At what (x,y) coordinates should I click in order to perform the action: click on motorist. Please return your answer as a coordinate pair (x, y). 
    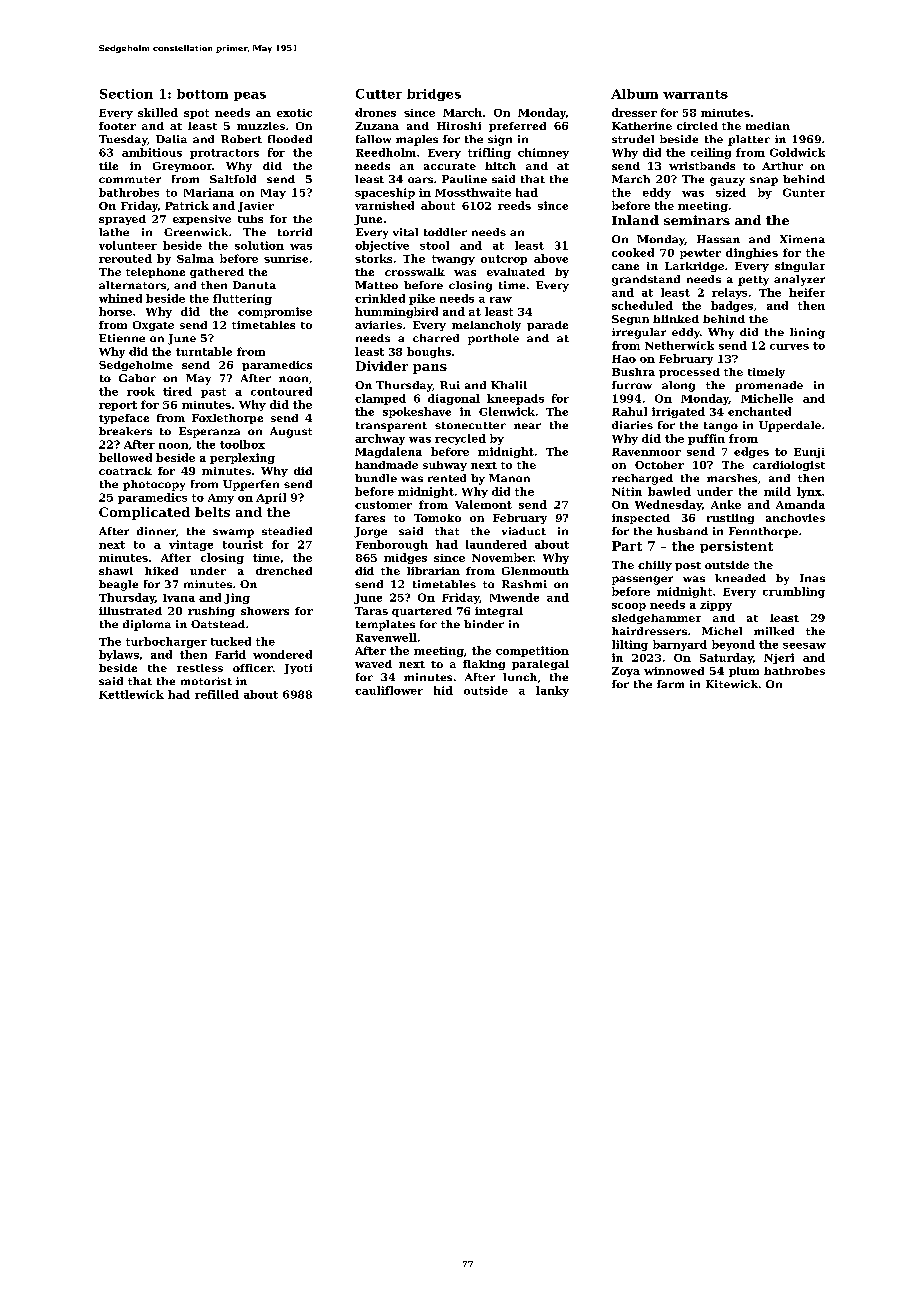
    Looking at the image, I should click on (206, 681).
